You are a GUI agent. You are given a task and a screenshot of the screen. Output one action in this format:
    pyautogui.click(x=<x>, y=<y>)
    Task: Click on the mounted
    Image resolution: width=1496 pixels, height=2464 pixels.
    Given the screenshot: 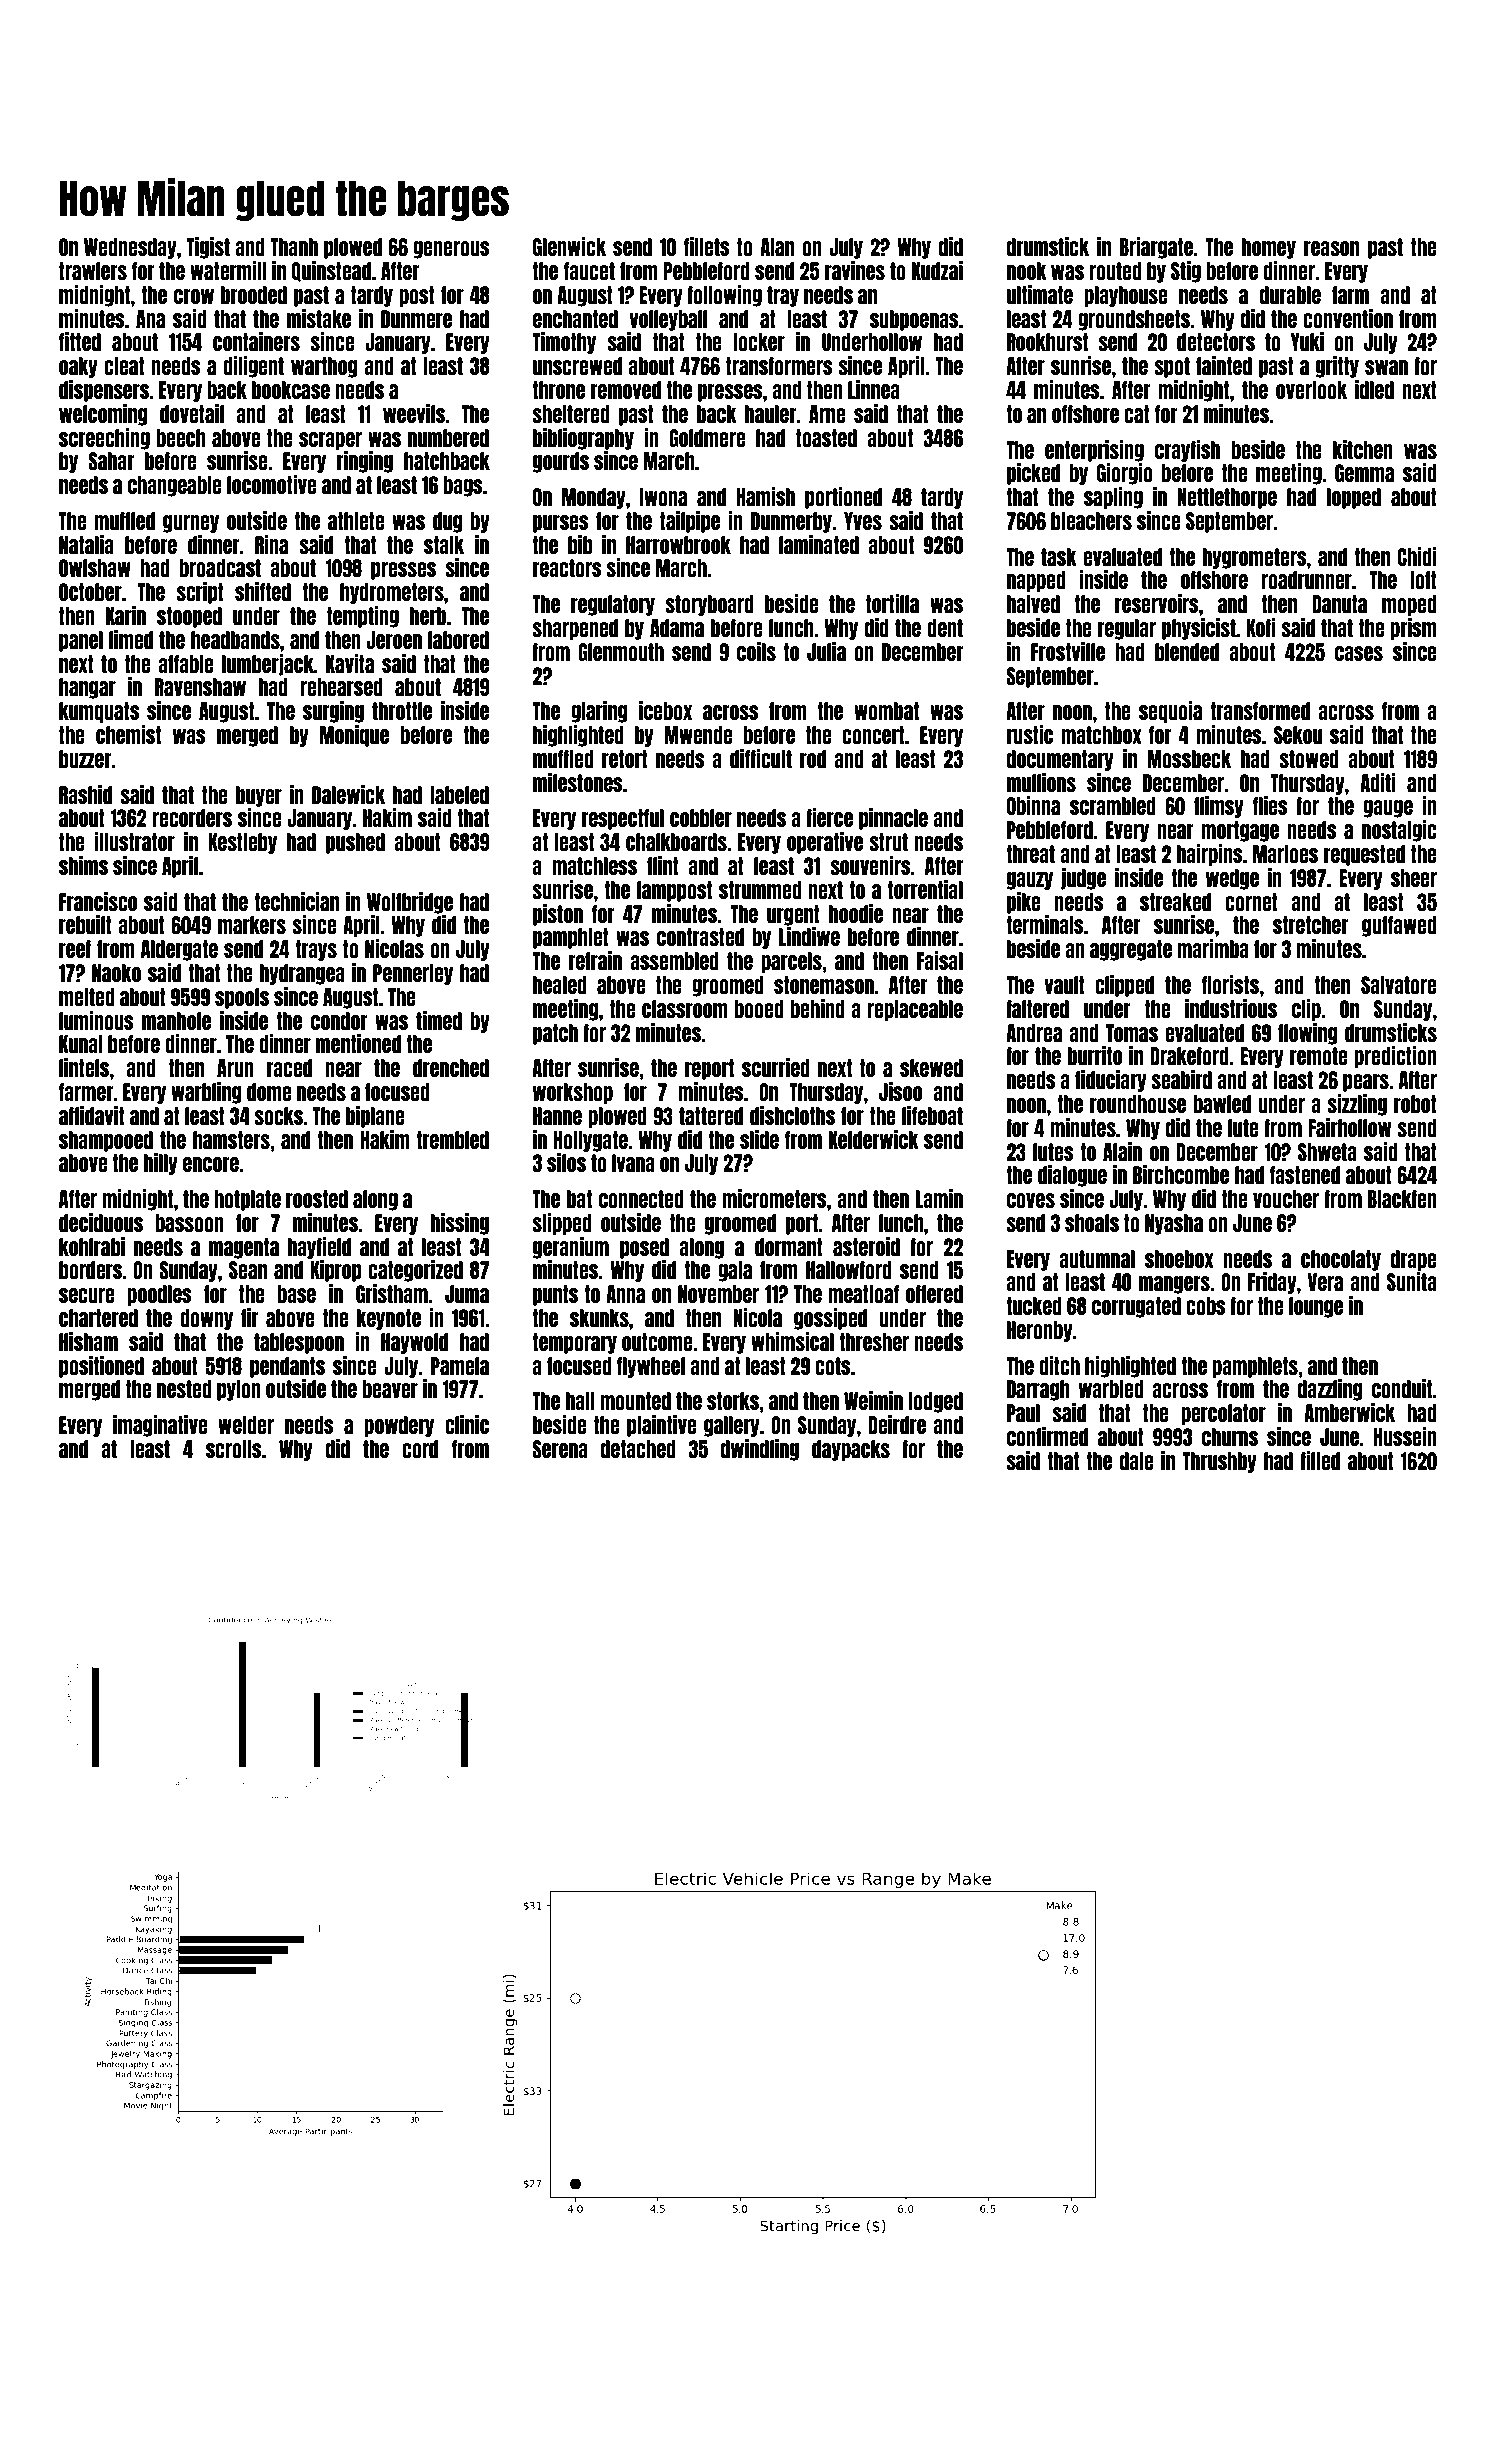 What is the action you would take?
    pyautogui.click(x=635, y=1401)
